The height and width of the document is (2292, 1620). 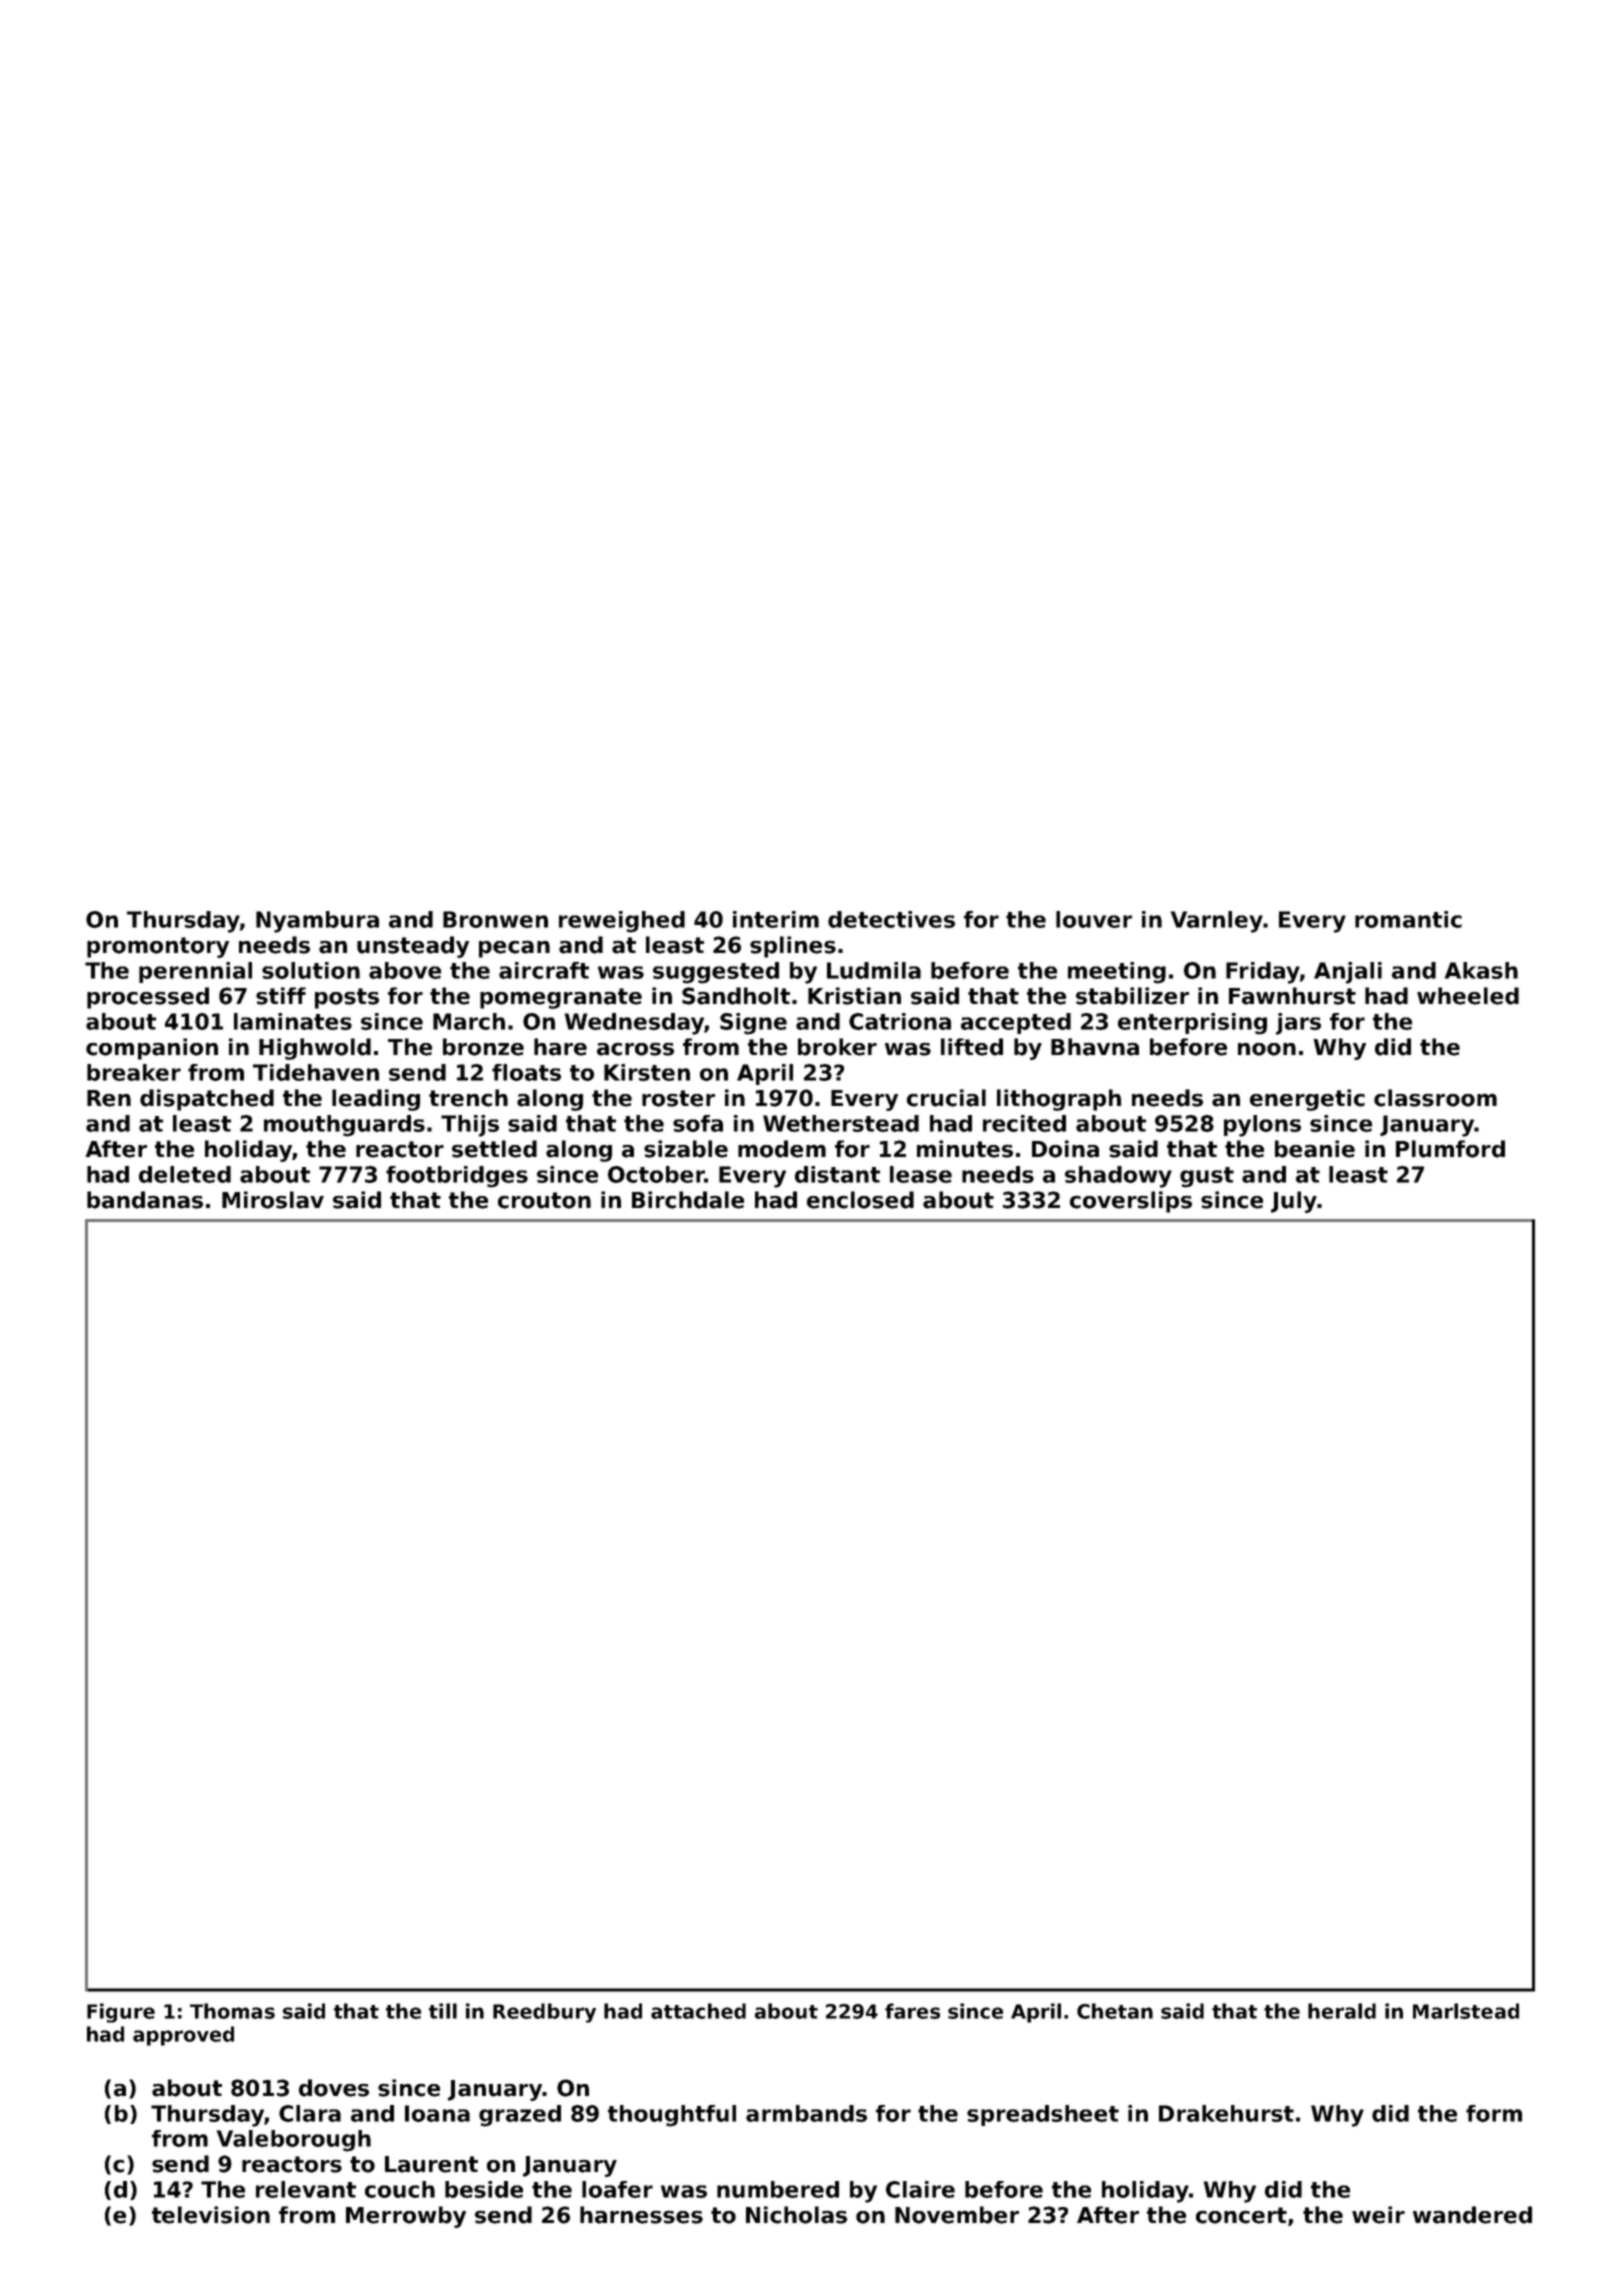 What do you see at coordinates (544, 2013) in the document?
I see `Reedbury` at bounding box center [544, 2013].
